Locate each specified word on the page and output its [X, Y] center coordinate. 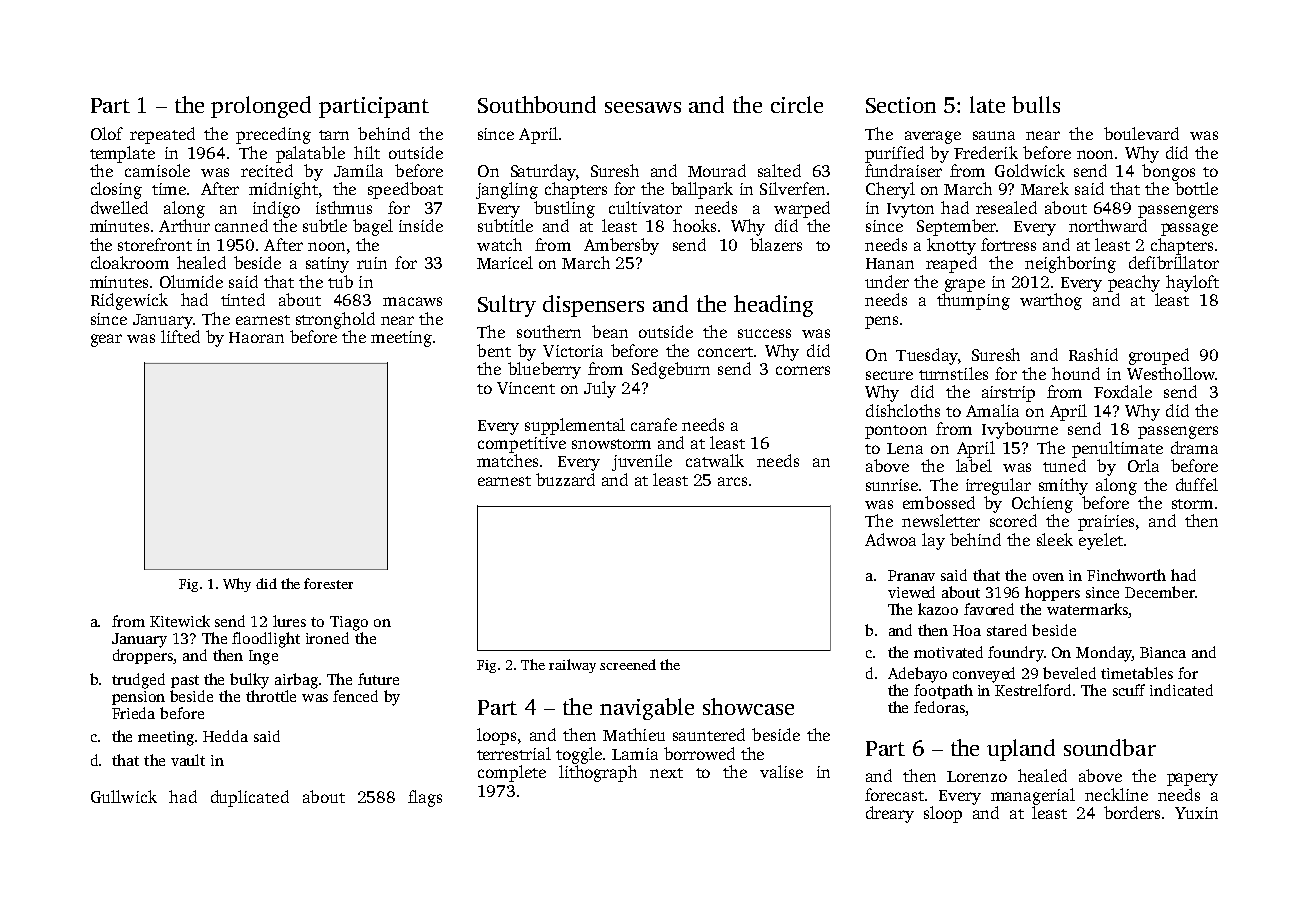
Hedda [225, 736]
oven [1048, 577]
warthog [1051, 301]
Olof [107, 133]
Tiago [349, 623]
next [666, 773]
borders [1132, 812]
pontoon [896, 432]
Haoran [256, 337]
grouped [1159, 356]
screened [628, 664]
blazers [776, 244]
